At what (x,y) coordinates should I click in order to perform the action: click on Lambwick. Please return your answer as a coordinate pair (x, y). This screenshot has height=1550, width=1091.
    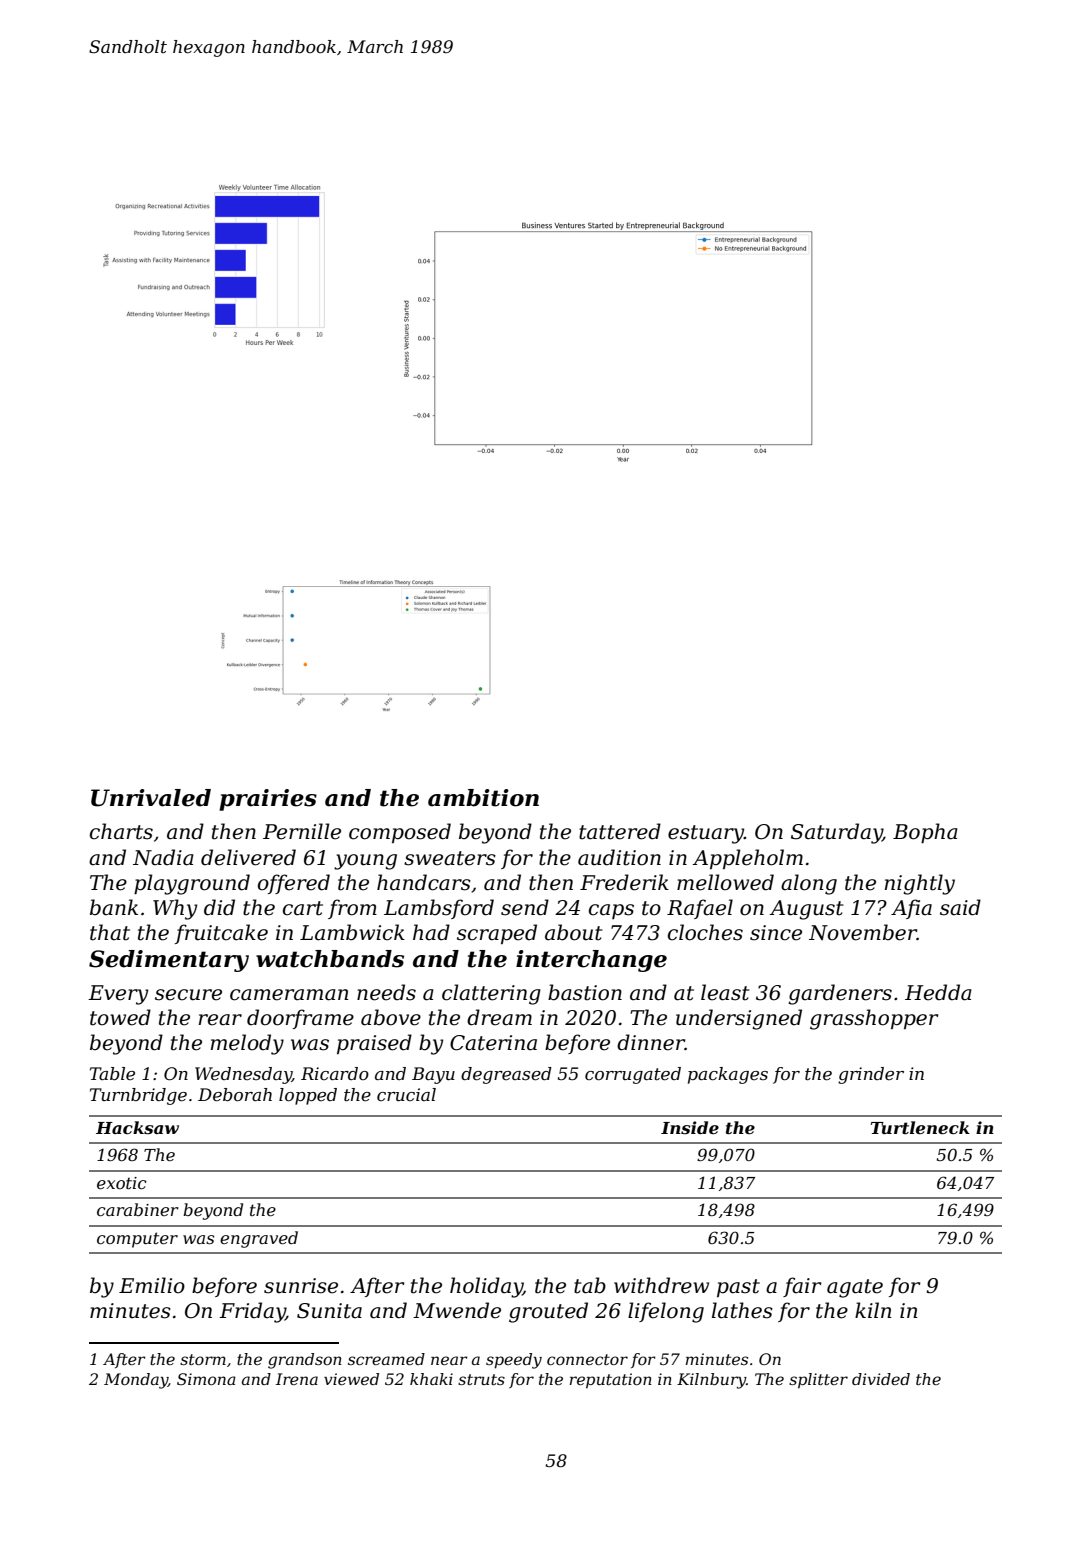
    Looking at the image, I should click on (352, 932).
